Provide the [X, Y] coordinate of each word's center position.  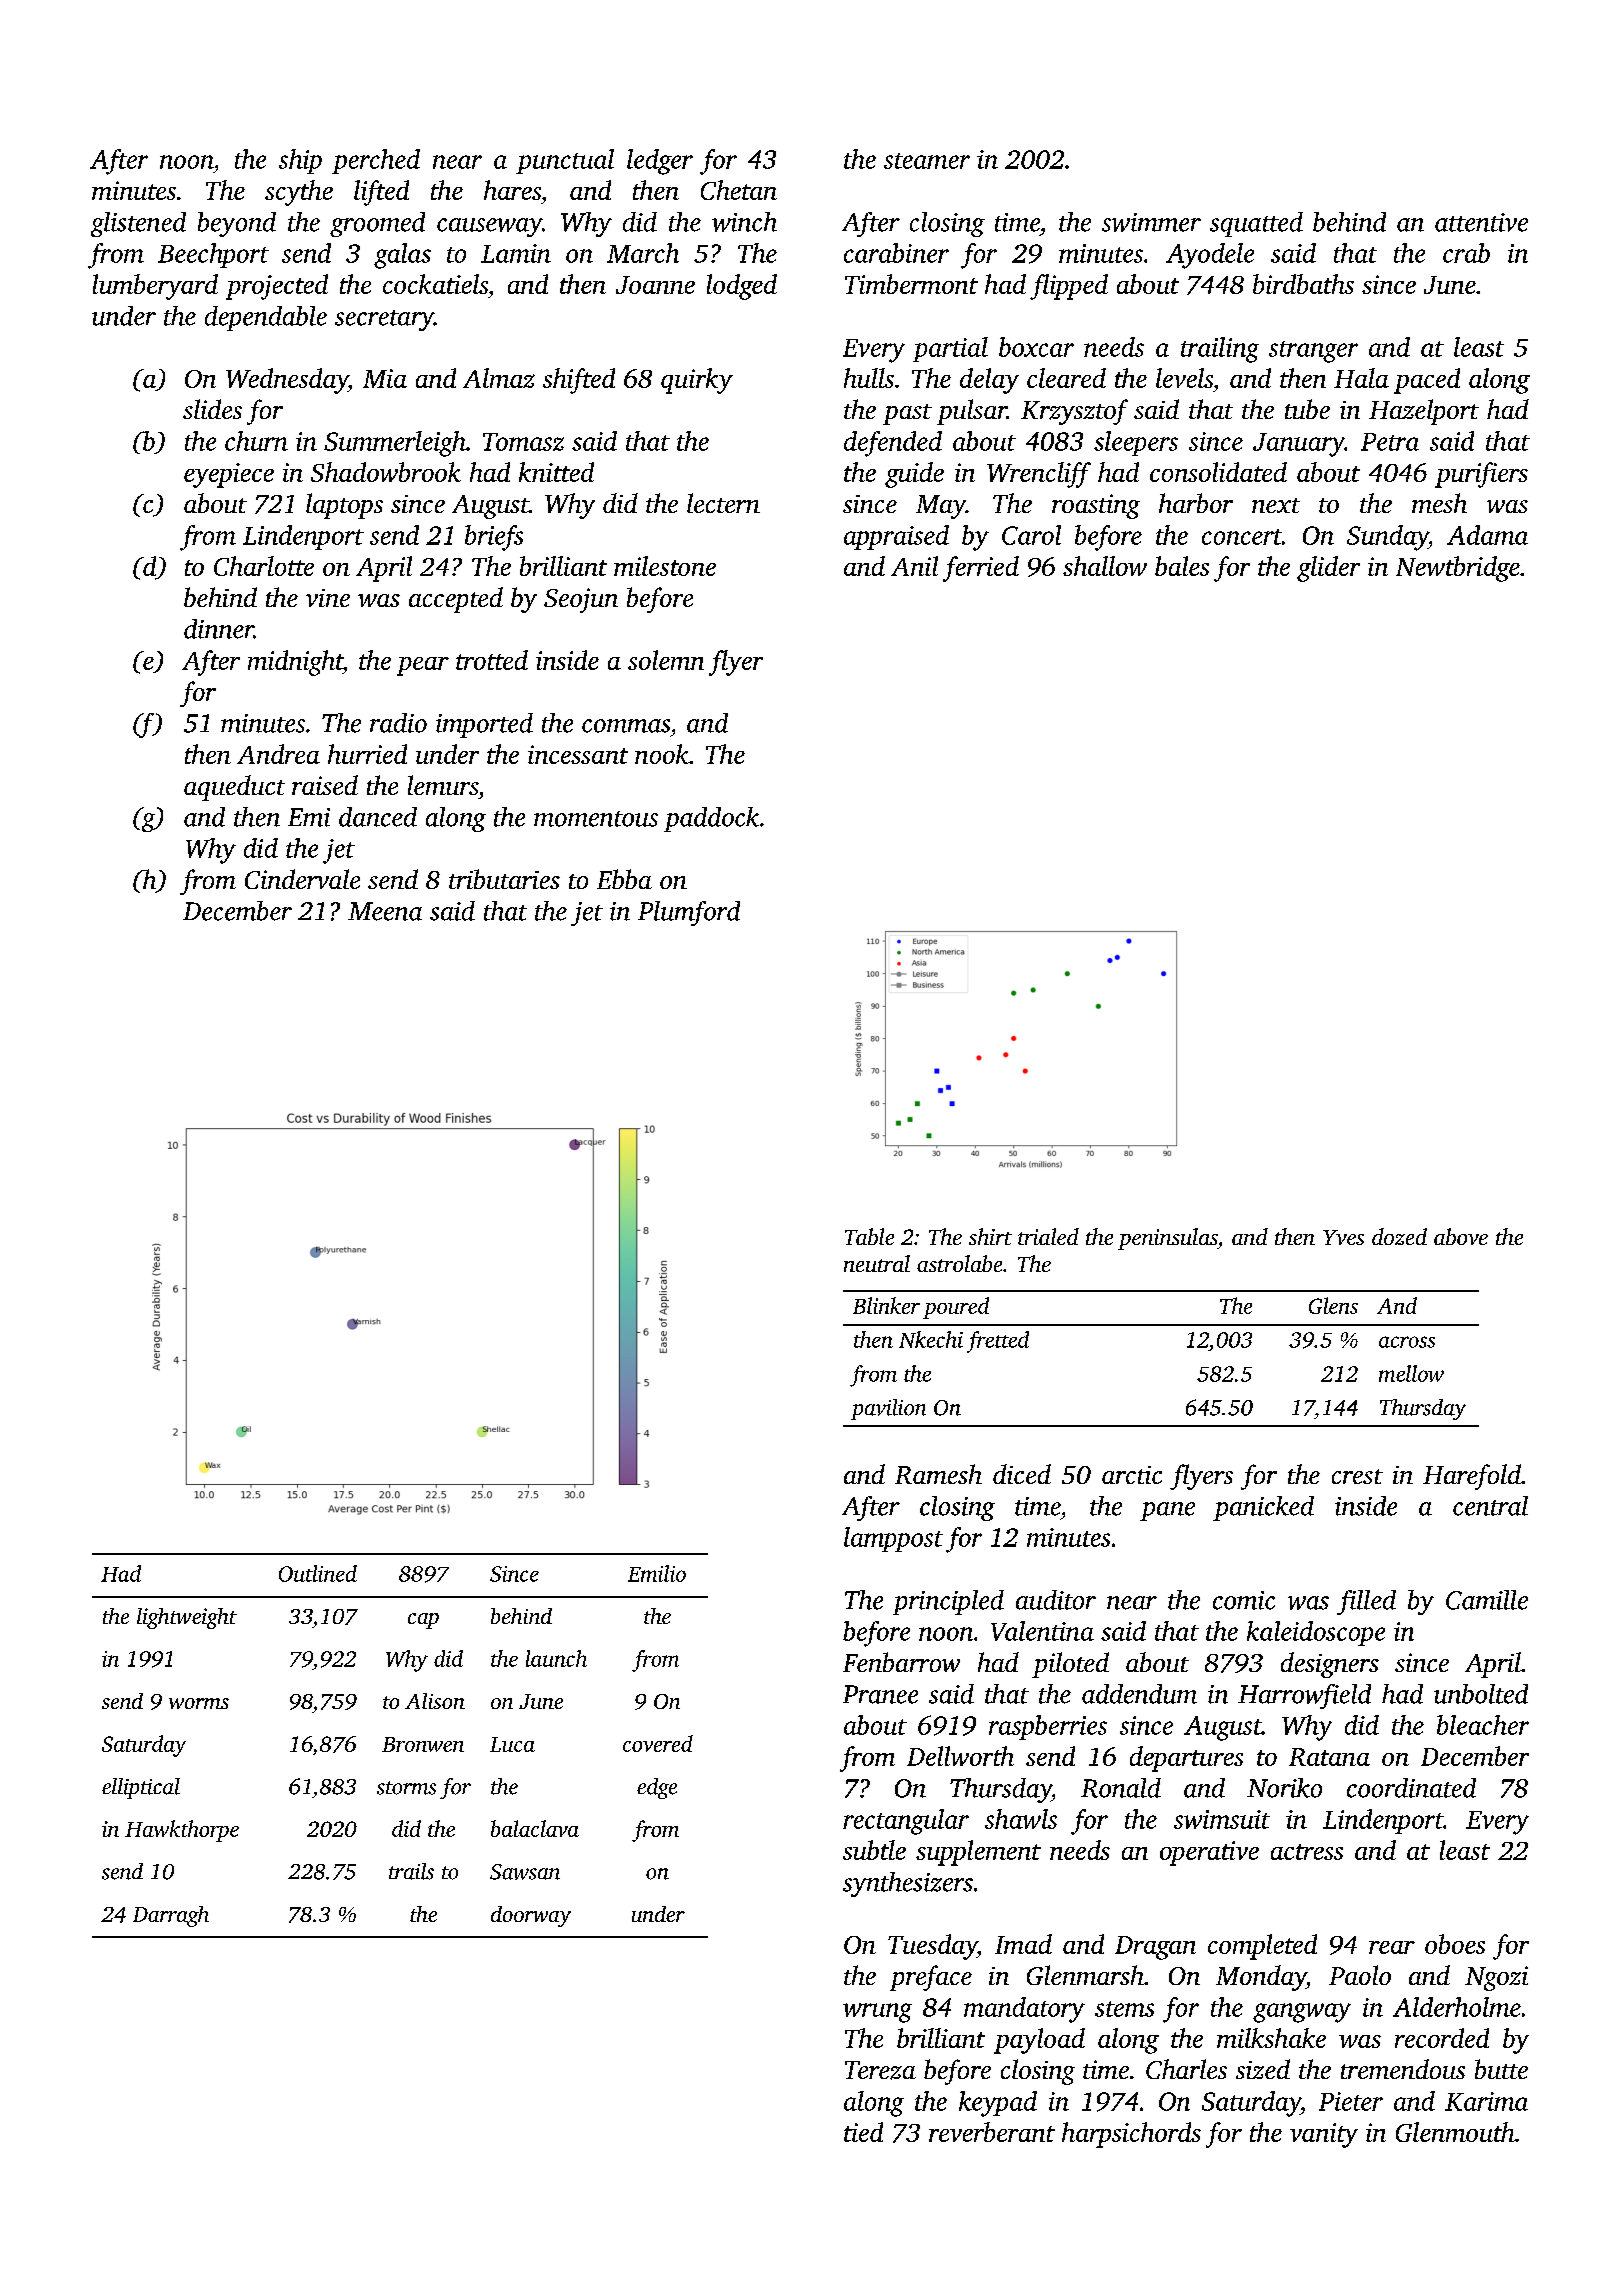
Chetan [739, 190]
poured [956, 1308]
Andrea [278, 754]
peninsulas [1168, 1239]
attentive [1481, 222]
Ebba [624, 879]
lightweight [187, 1618]
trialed [1048, 1236]
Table [869, 1236]
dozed [1399, 1236]
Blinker [886, 1305]
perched [376, 161]
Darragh [171, 1916]
